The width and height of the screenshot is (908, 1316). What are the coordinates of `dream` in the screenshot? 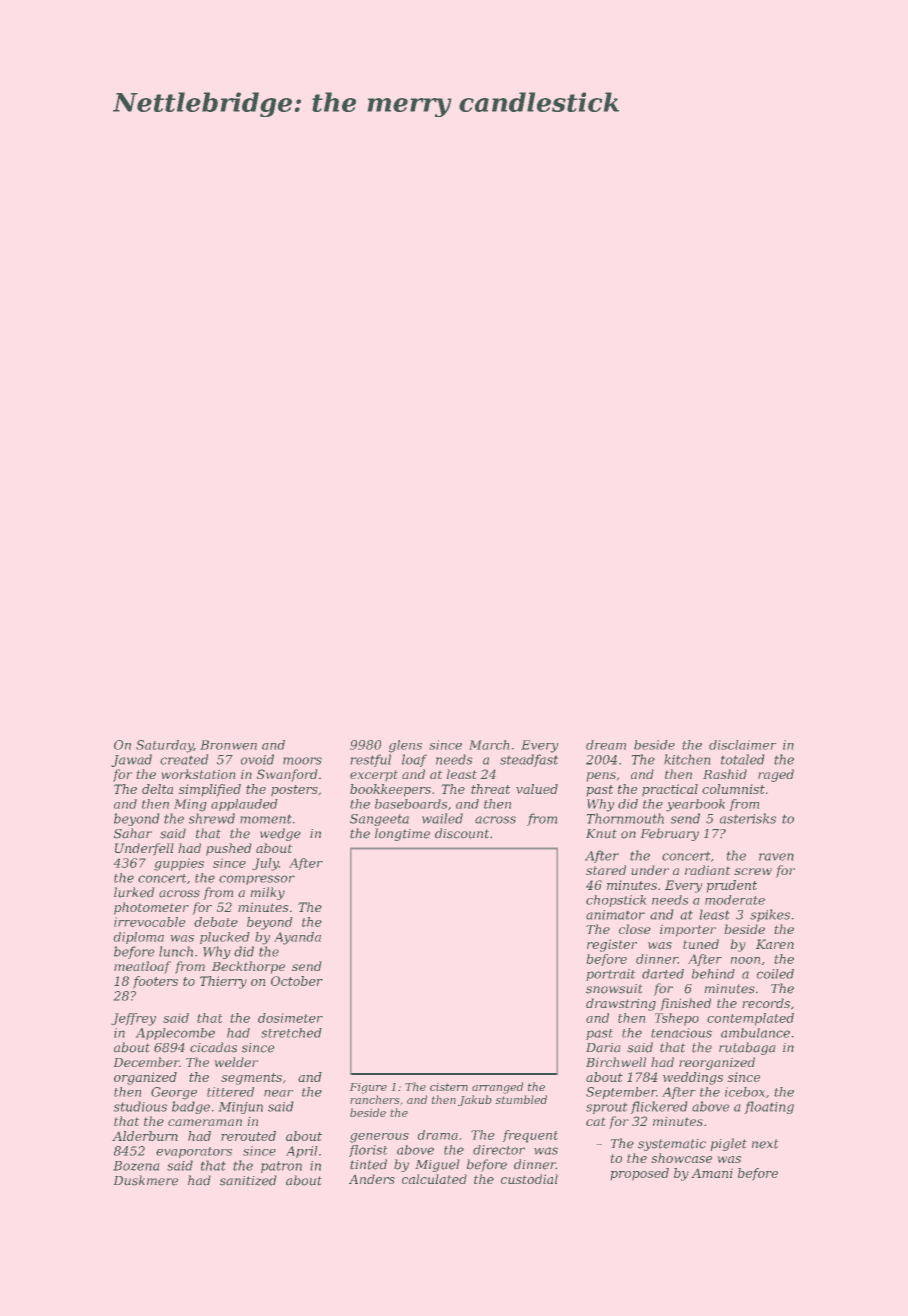 It's located at (606, 745).
